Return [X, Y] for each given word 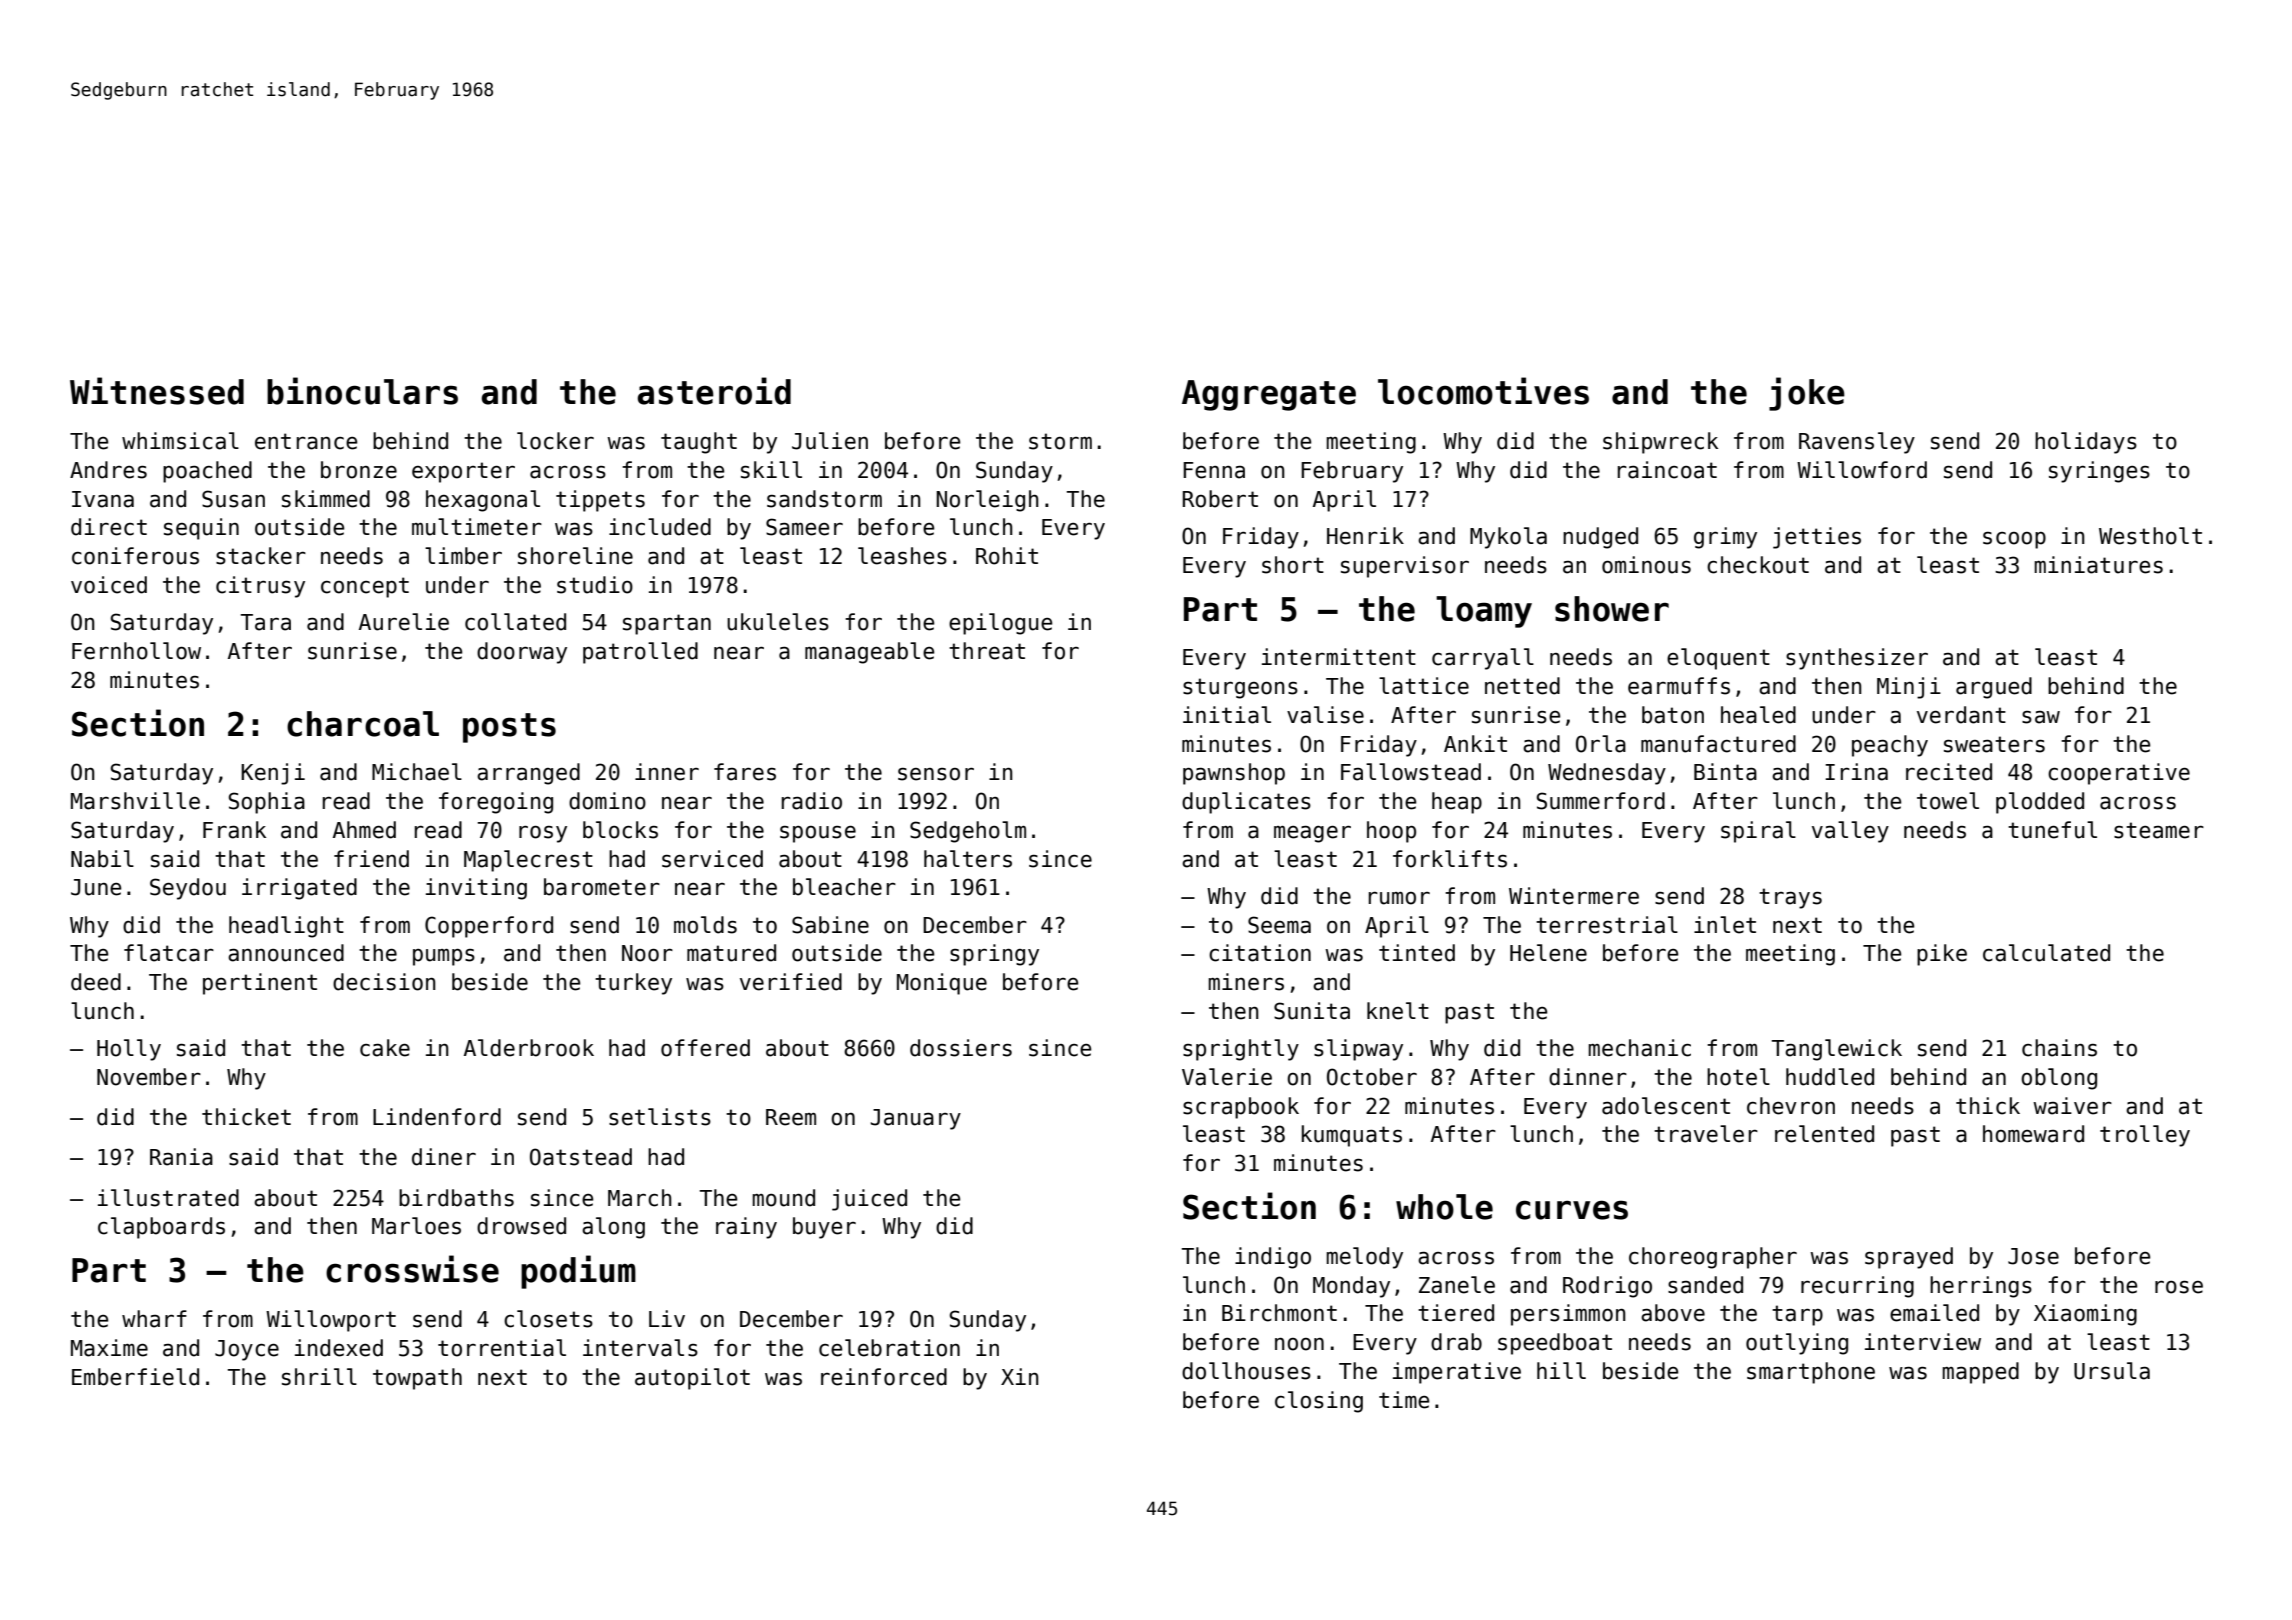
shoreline [575, 556]
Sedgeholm [968, 832]
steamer [2159, 830]
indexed [339, 1348]
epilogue [1000, 624]
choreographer [1713, 1258]
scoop [2014, 540]
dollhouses [1246, 1371]
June [96, 887]
